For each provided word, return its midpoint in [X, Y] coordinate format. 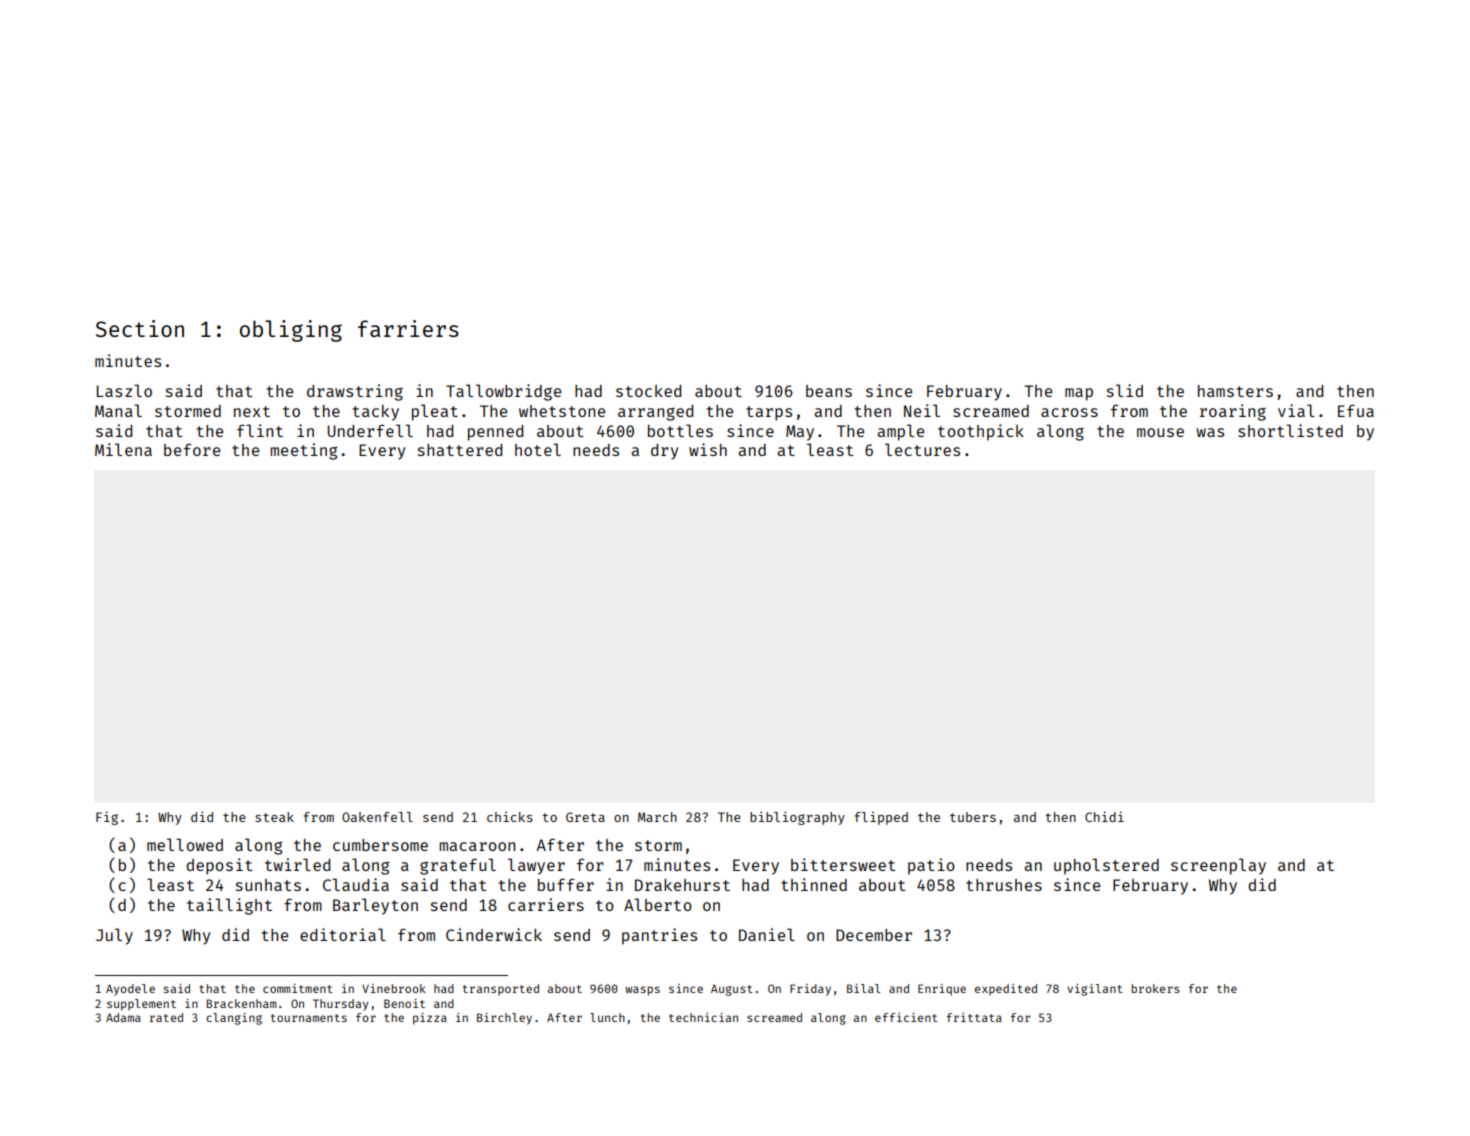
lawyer [536, 866]
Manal [118, 410]
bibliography [797, 818]
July [114, 936]
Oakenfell [377, 817]
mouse [1160, 432]
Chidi [1104, 816]
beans [829, 391]
